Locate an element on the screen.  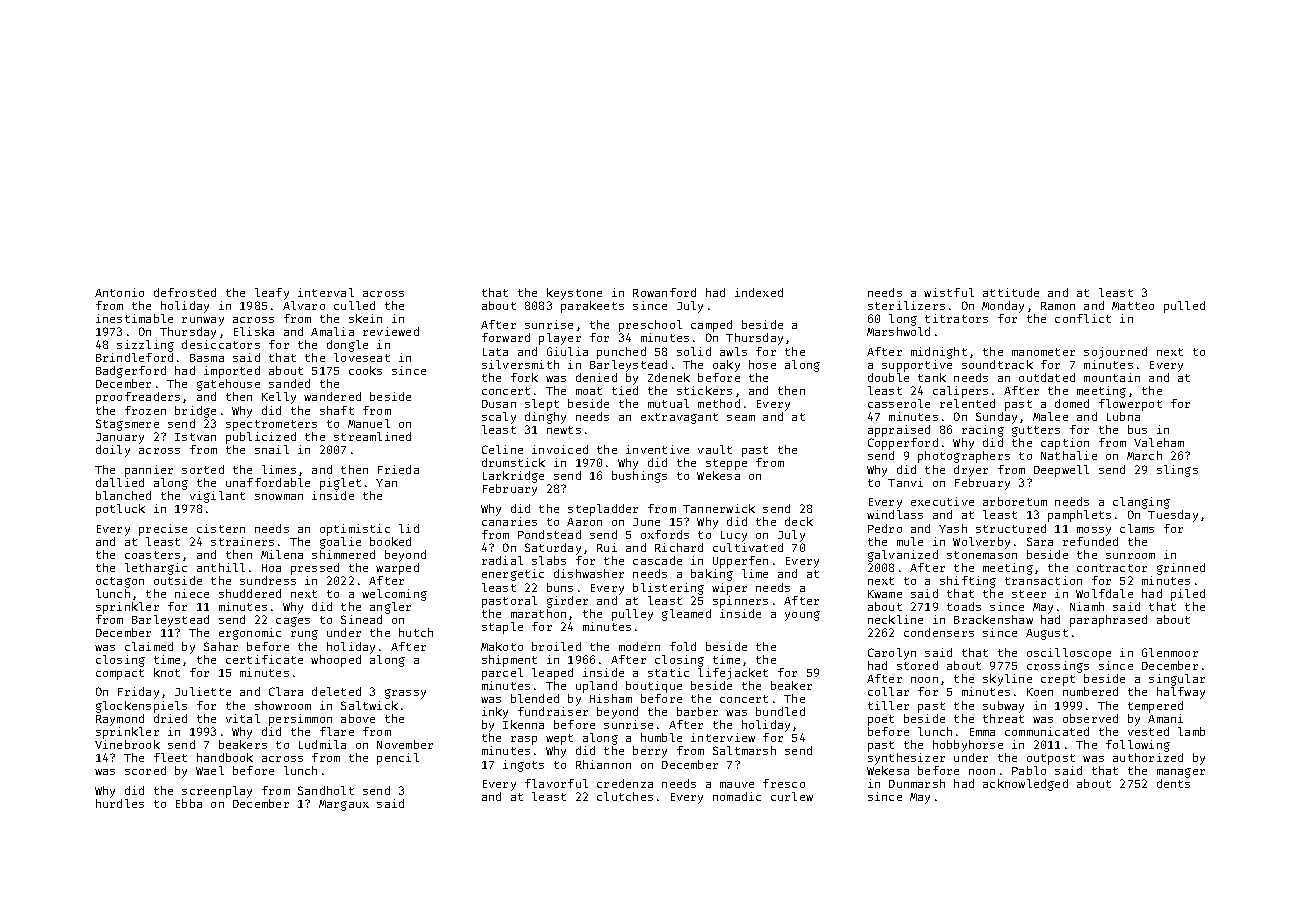
Ikenna is located at coordinates (523, 724).
